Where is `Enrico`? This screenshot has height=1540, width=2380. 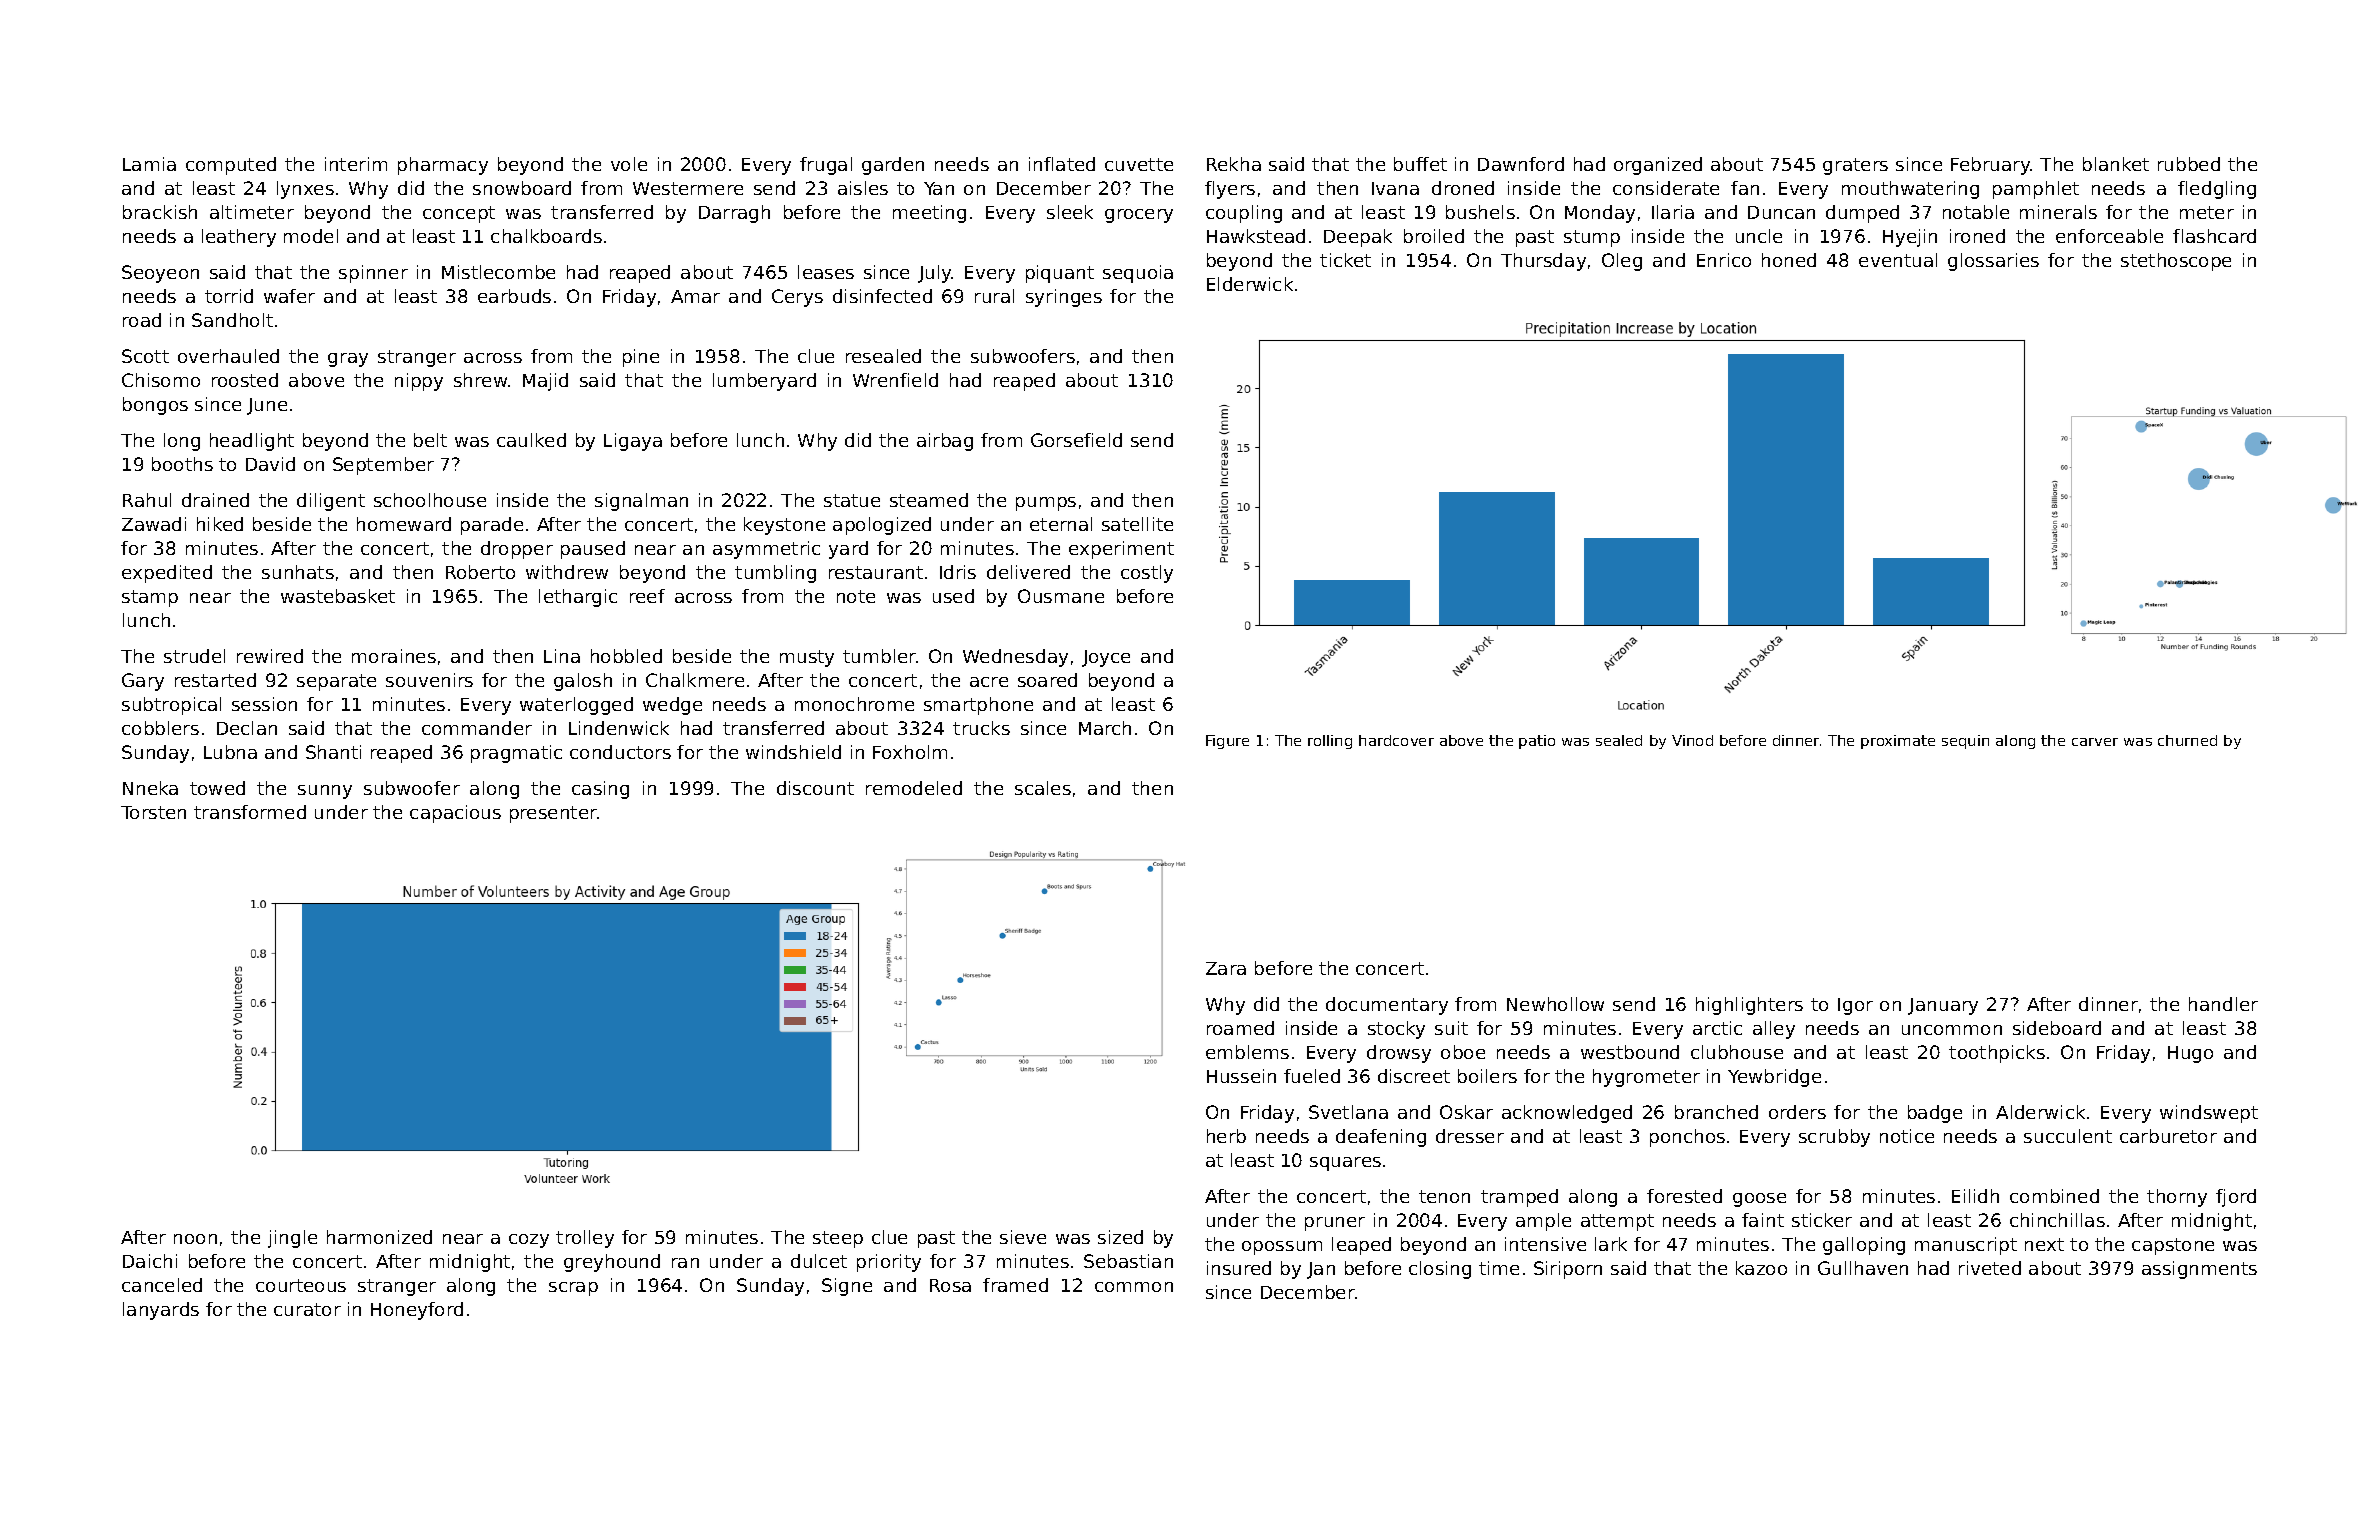
Enrico is located at coordinates (1724, 260).
